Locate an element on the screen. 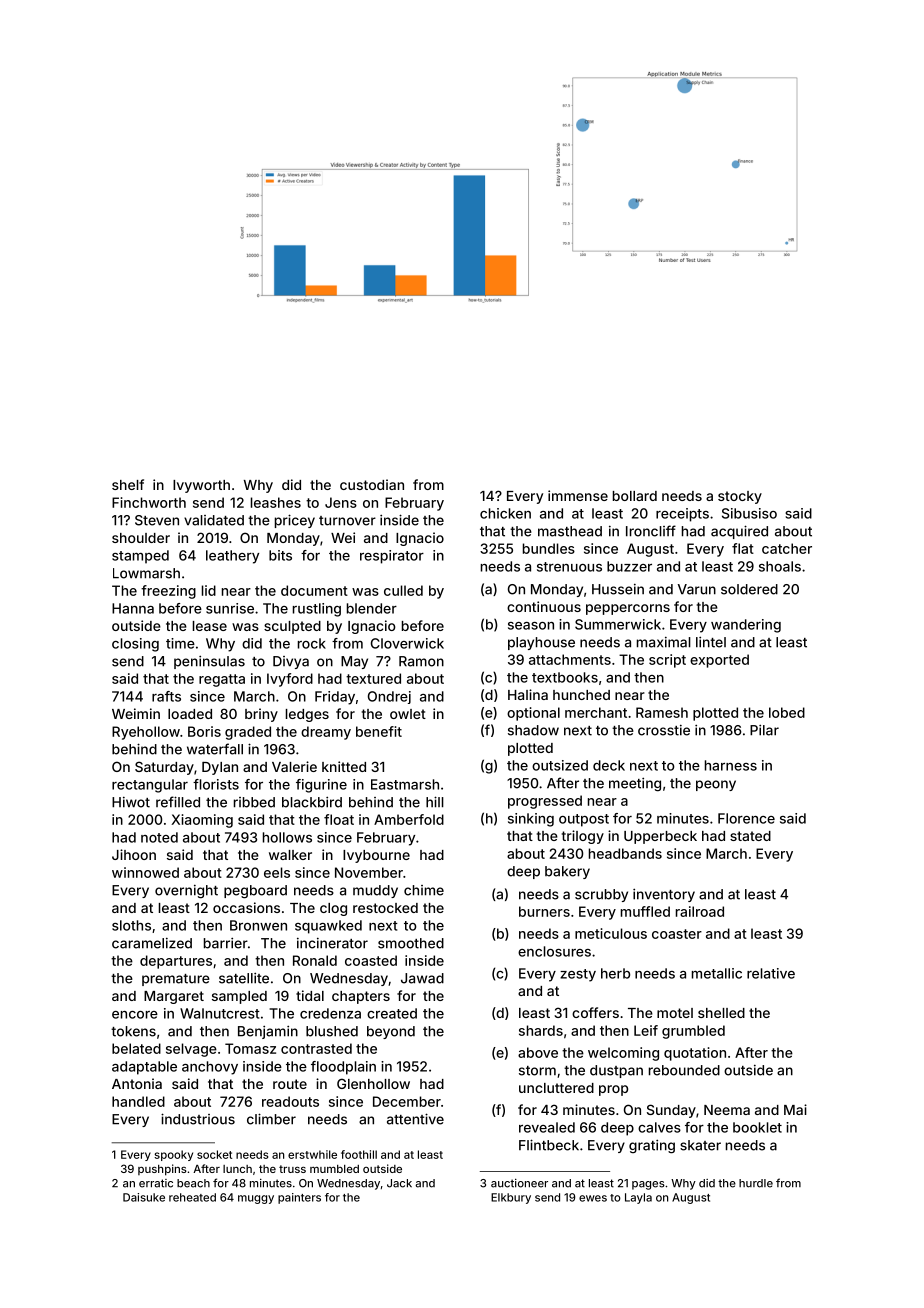  custodian is located at coordinates (372, 484).
